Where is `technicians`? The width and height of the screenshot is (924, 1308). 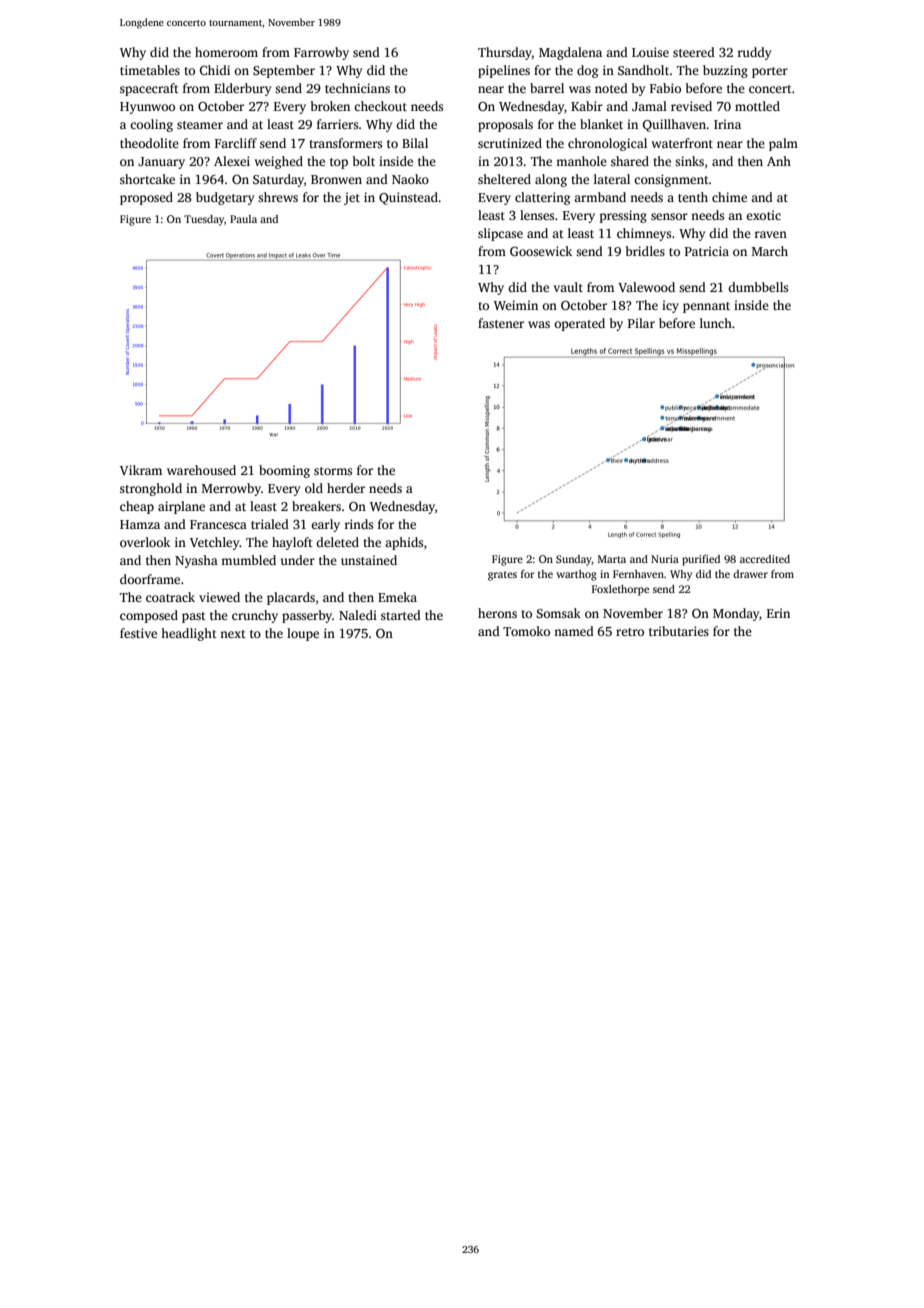 technicians is located at coordinates (357, 88).
